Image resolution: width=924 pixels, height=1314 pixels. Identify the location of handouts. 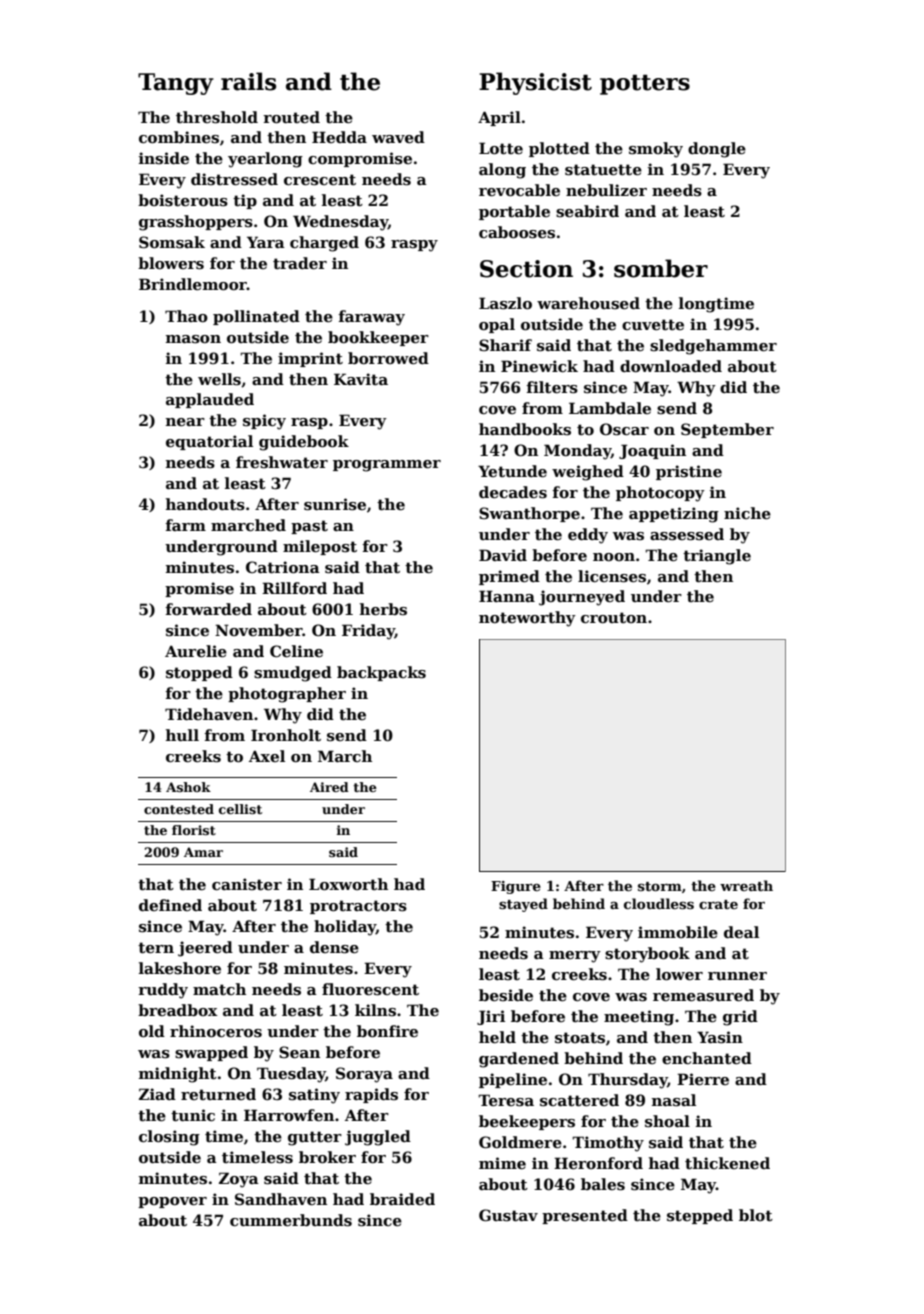
(205, 504).
